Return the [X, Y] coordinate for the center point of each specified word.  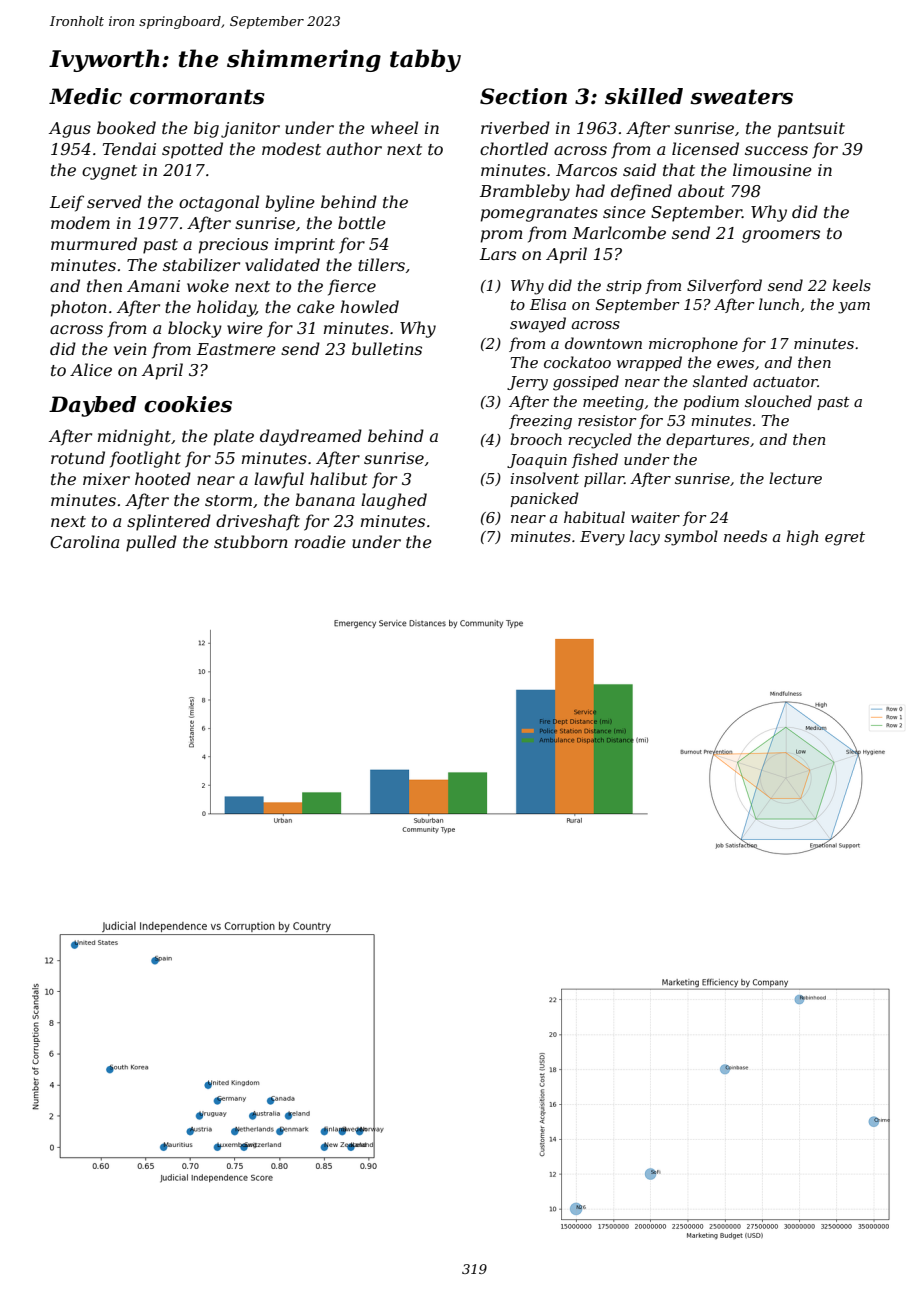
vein [130, 349]
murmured [94, 243]
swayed [538, 325]
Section [523, 96]
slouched [778, 401]
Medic [85, 96]
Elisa [548, 304]
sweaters [741, 97]
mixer [106, 479]
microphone [693, 344]
